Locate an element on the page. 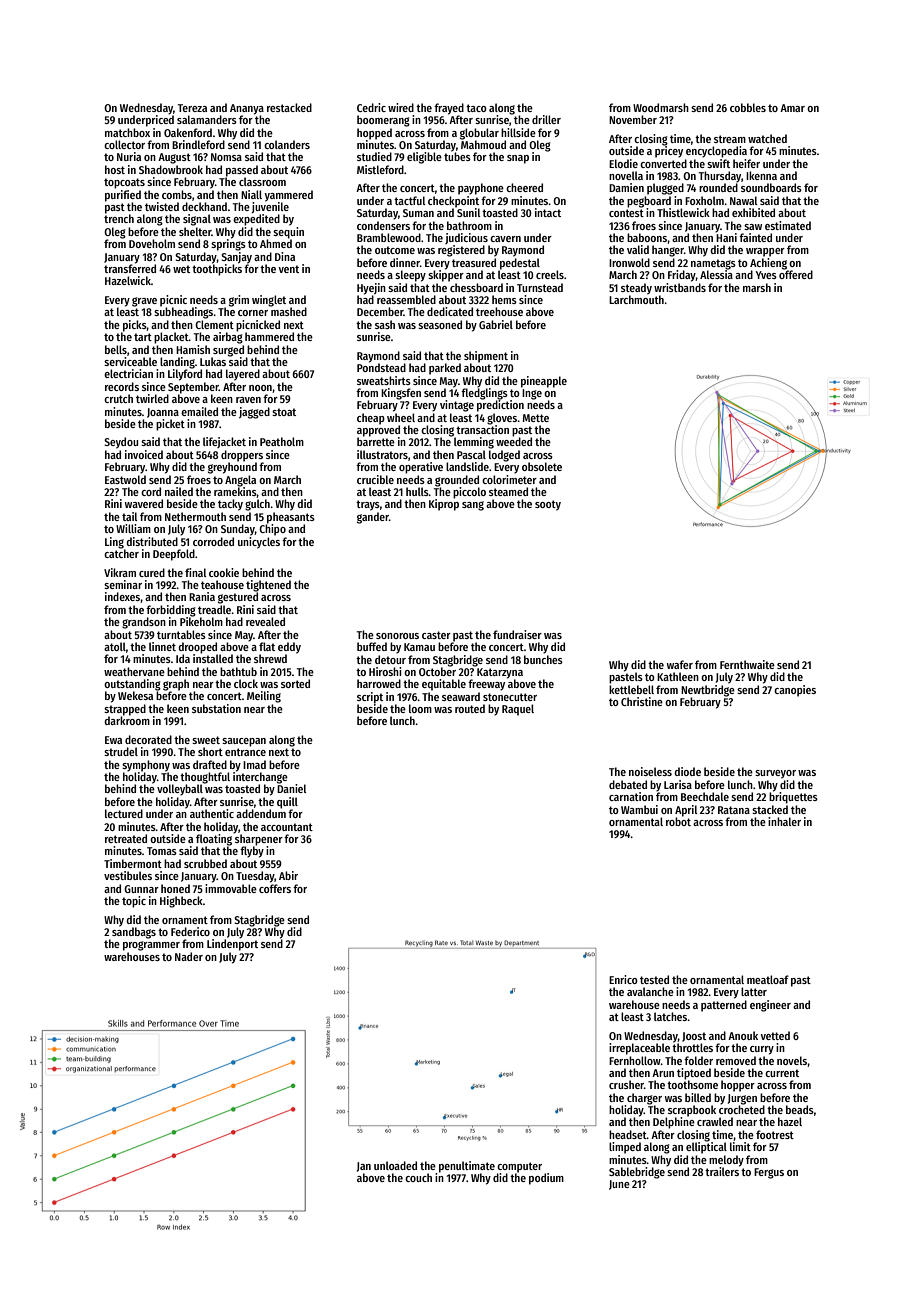  couch is located at coordinates (418, 1177).
